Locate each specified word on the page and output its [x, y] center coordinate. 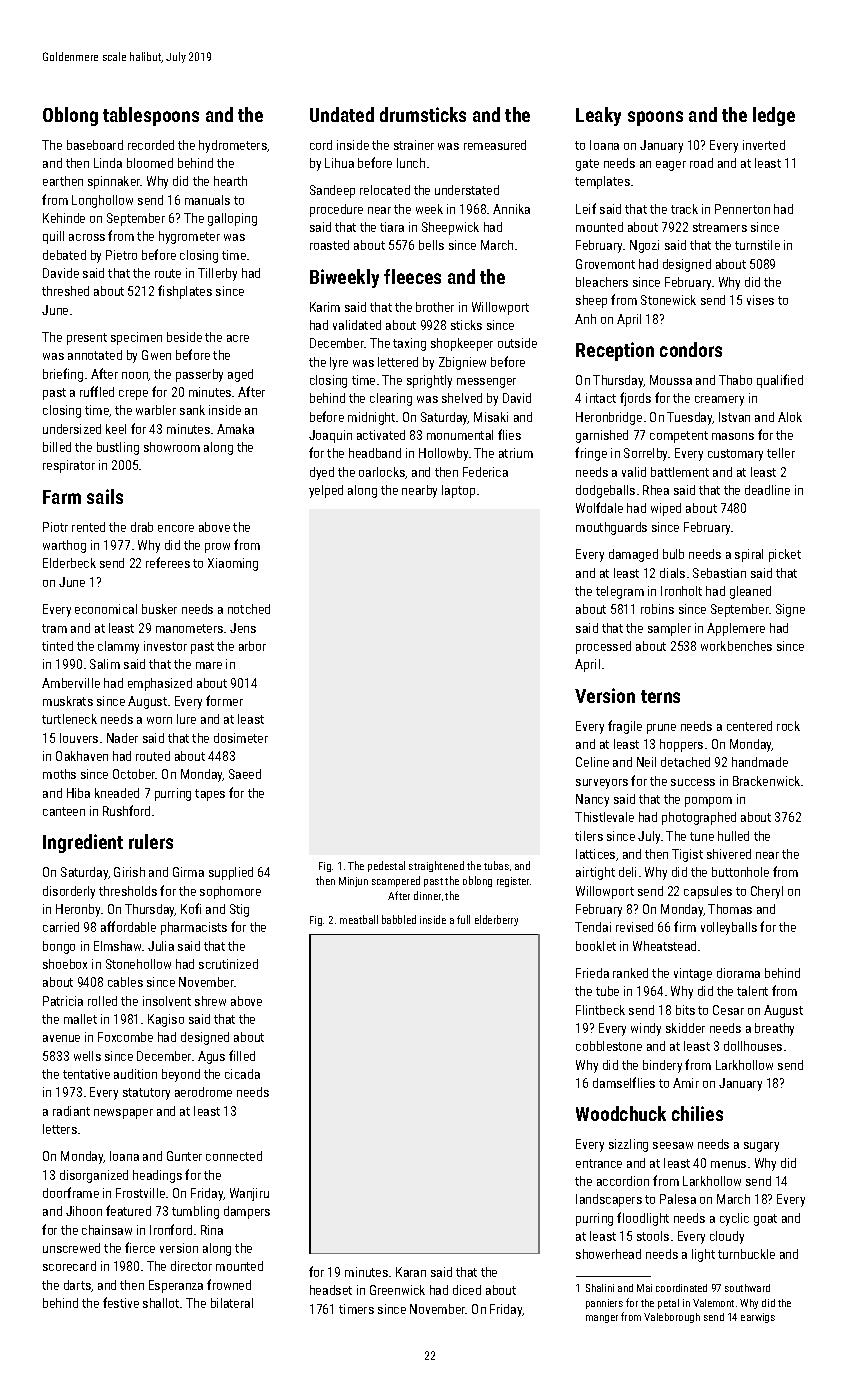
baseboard [95, 145]
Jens [243, 628]
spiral [749, 555]
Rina [212, 1230]
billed [57, 447]
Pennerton [742, 209]
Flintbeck [600, 1010]
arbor [252, 646]
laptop [458, 491]
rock [788, 726]
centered [749, 726]
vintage [693, 974]
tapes [210, 795]
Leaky [598, 116]
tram [54, 628]
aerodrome [203, 1092]
